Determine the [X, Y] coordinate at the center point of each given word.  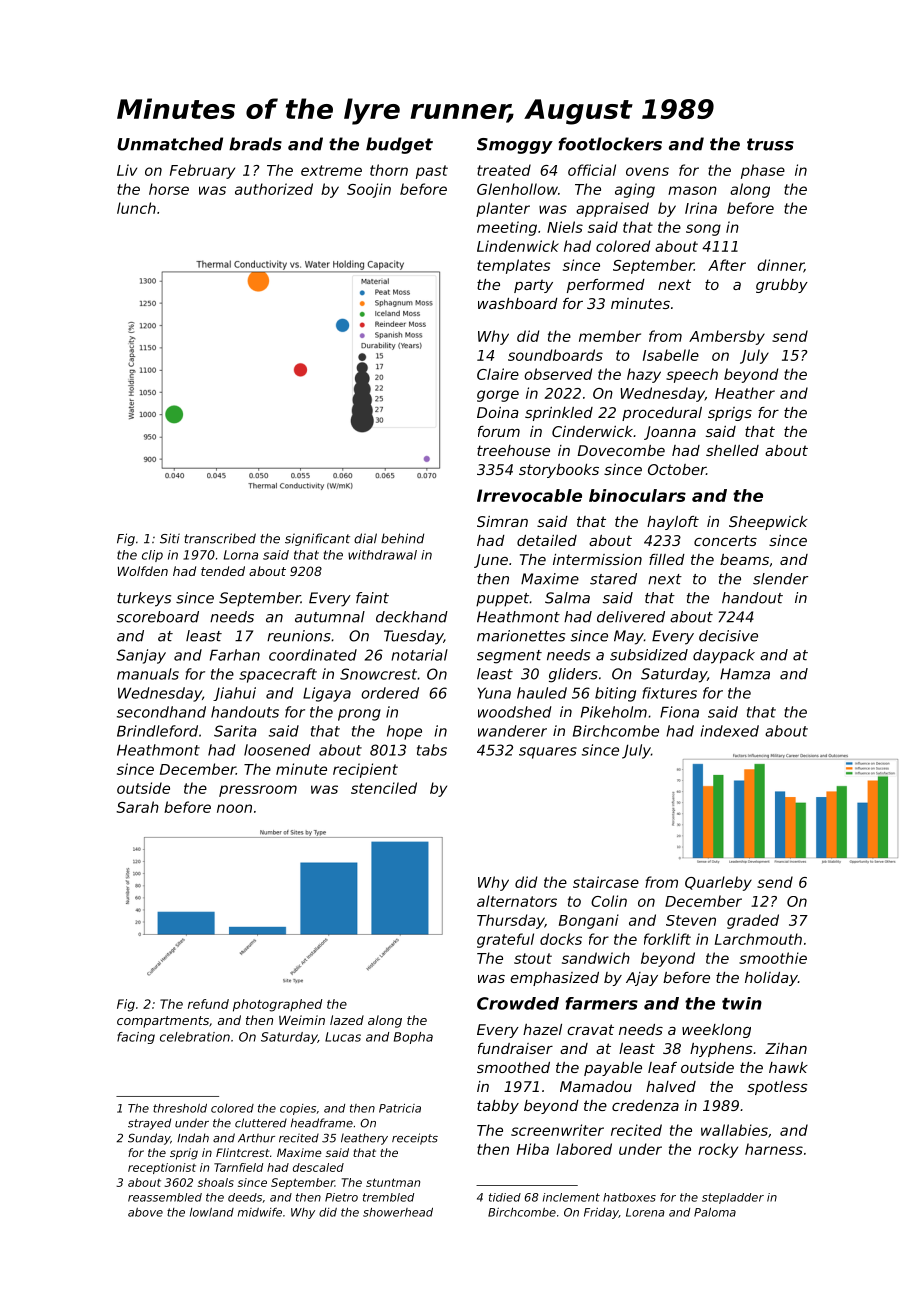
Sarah [137, 807]
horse [169, 189]
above [145, 1212]
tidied [505, 1197]
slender [780, 579]
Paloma [715, 1212]
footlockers [610, 144]
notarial [419, 655]
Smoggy [515, 146]
